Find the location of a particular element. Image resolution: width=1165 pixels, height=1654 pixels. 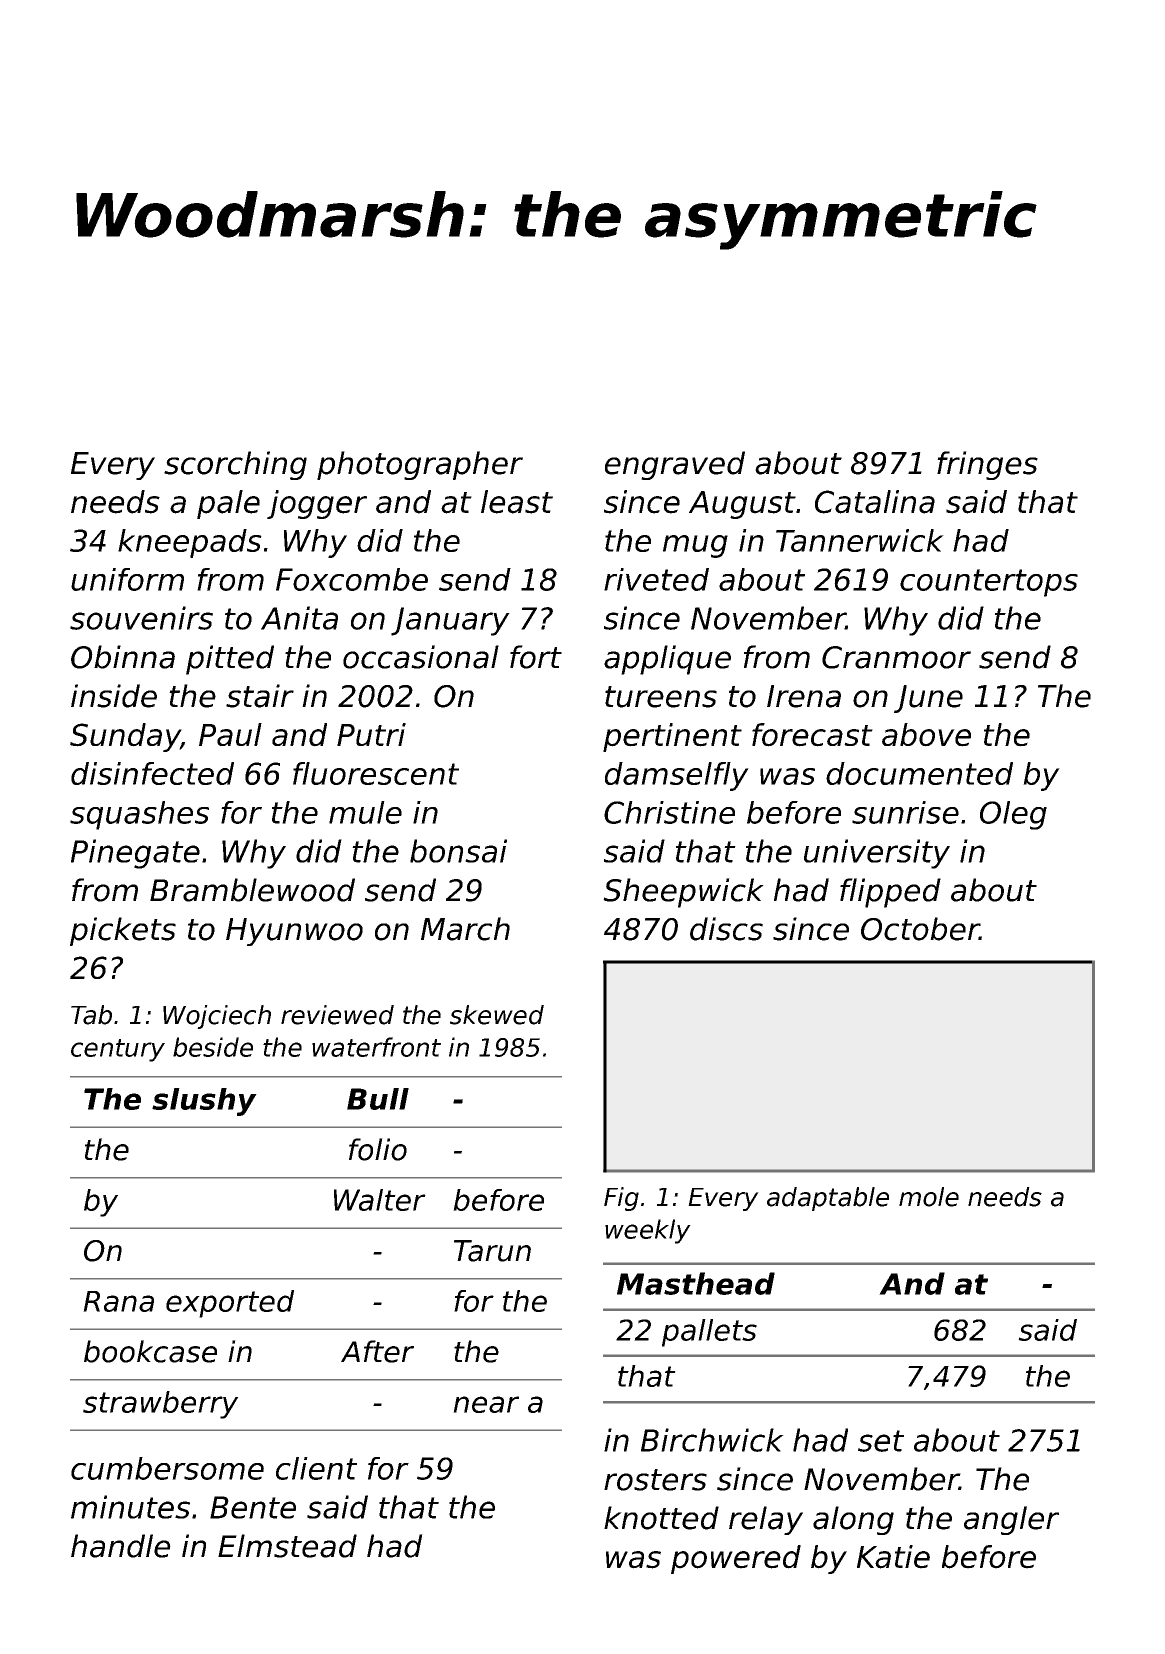

photographer is located at coordinates (420, 465).
